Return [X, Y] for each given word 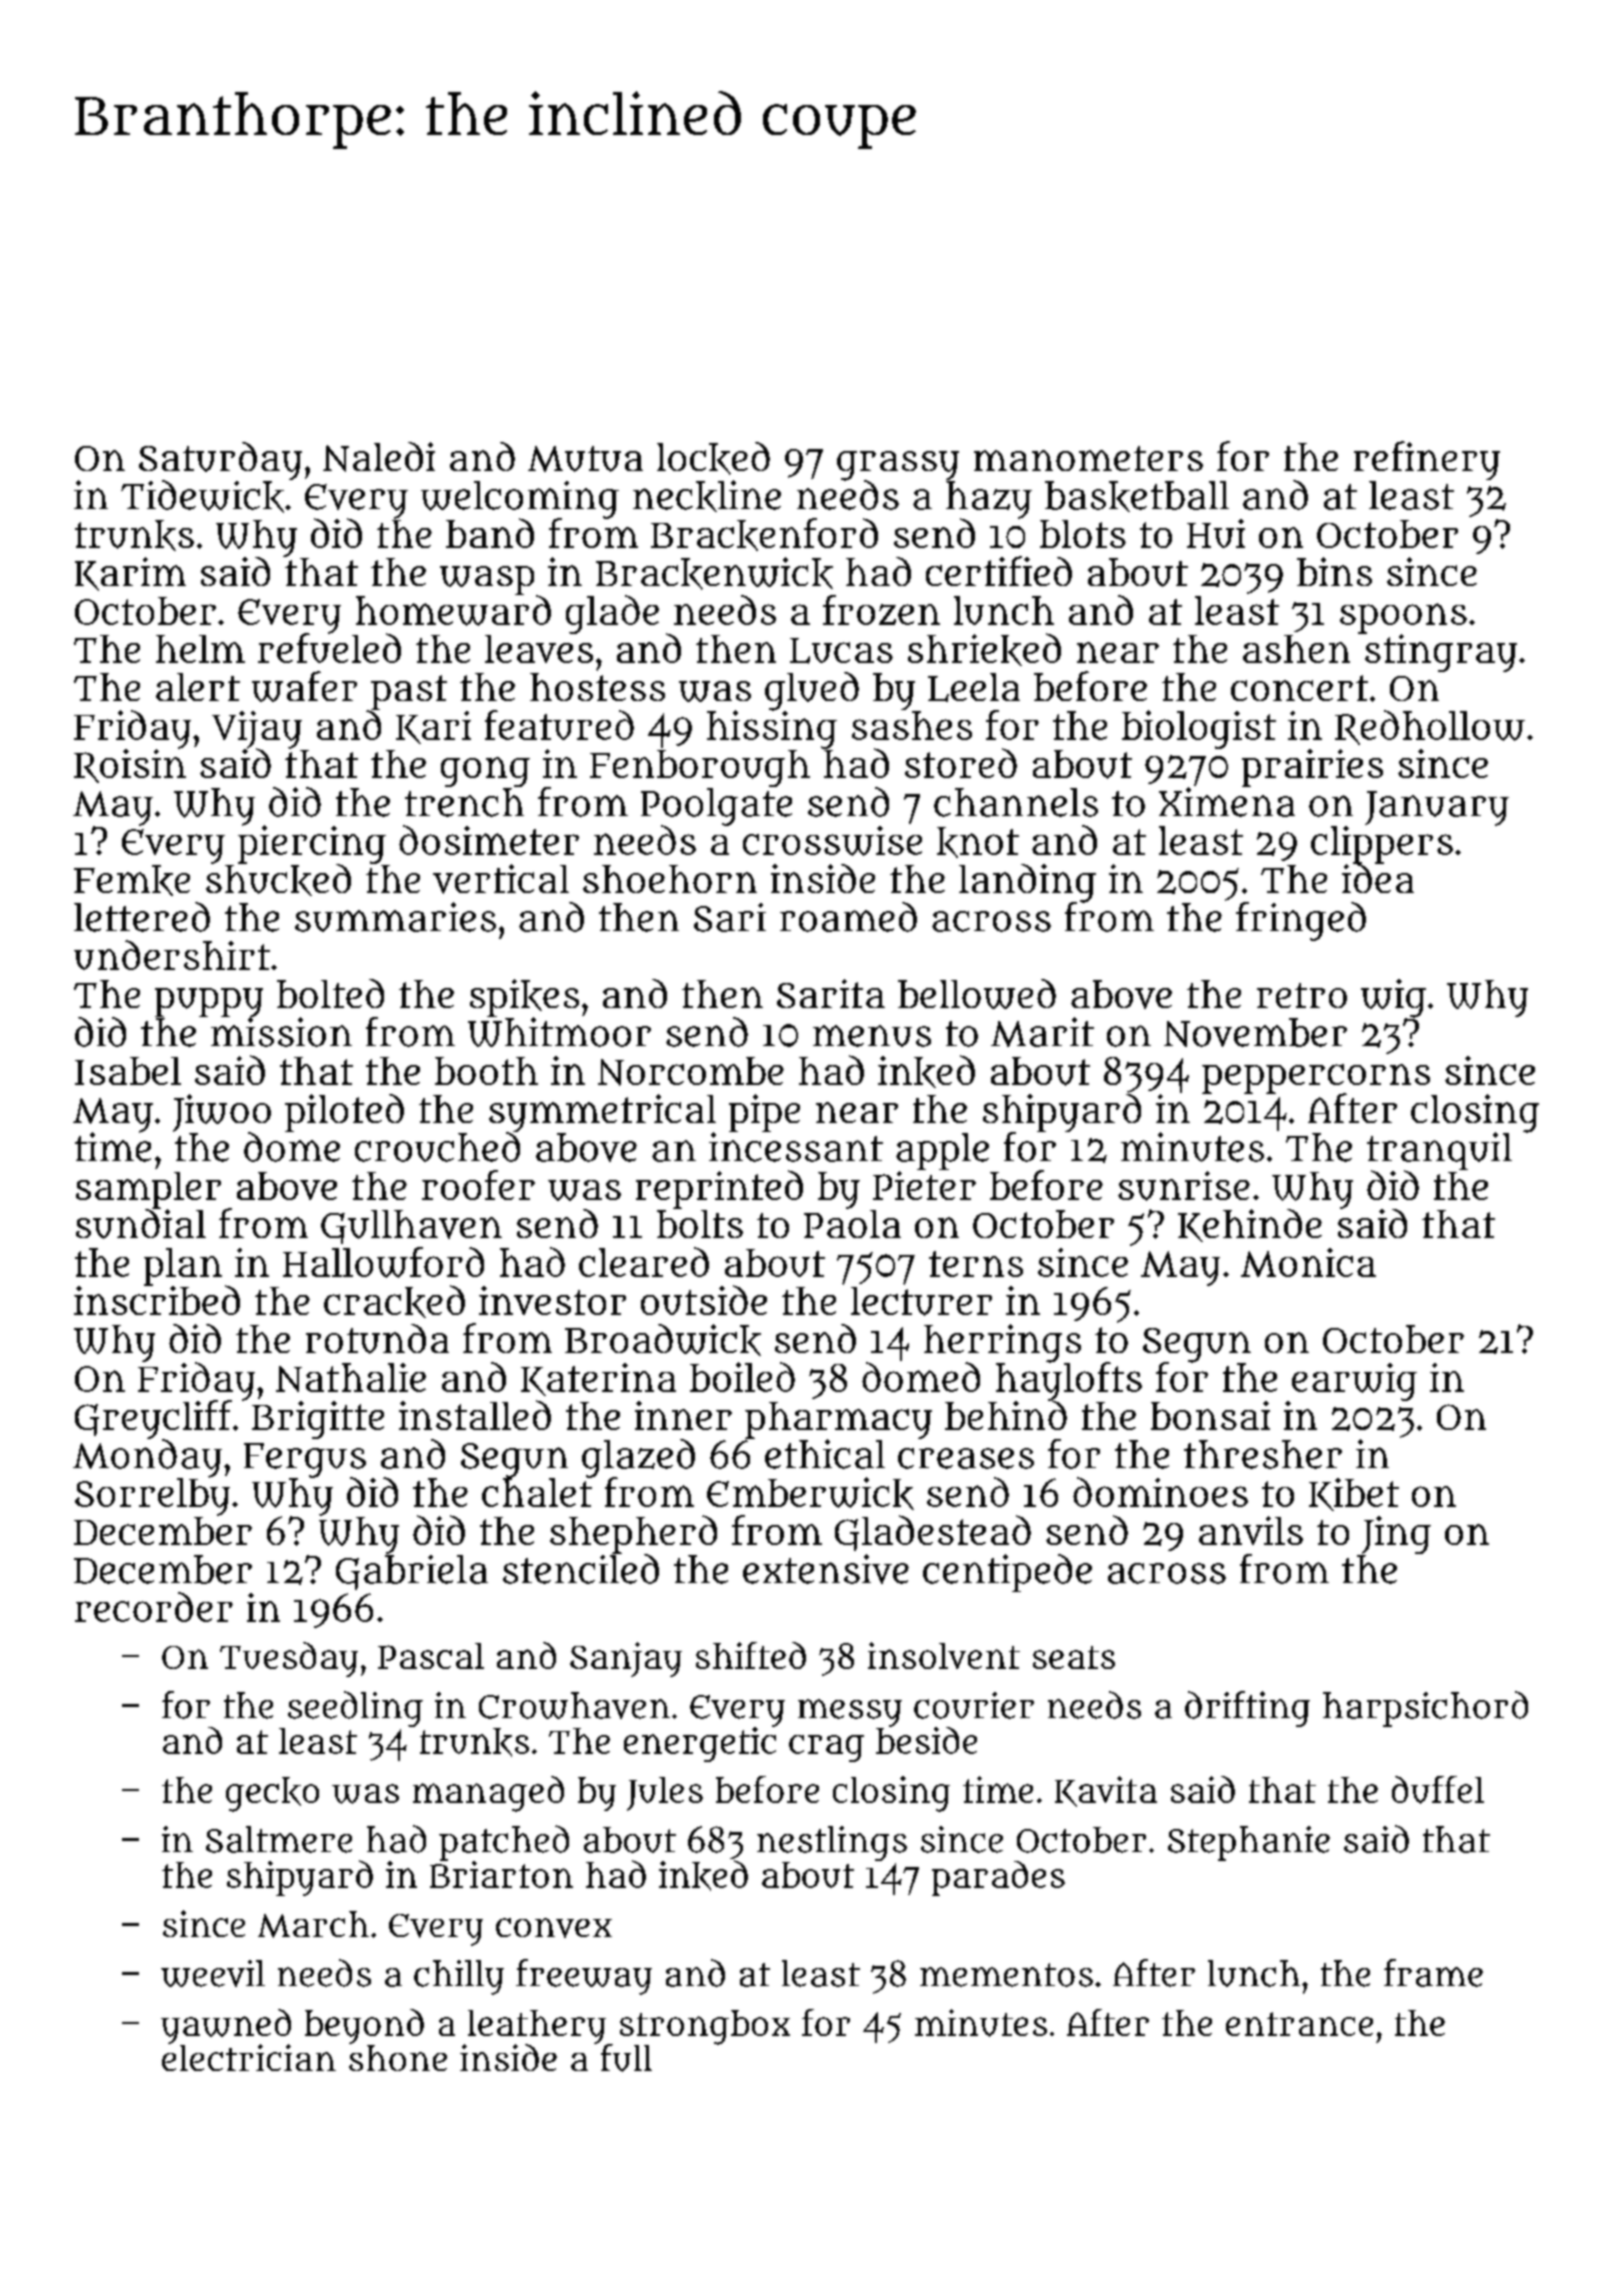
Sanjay [626, 1659]
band [490, 533]
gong [485, 772]
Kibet [1354, 1494]
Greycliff [153, 1420]
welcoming [520, 500]
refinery [1427, 460]
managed [488, 1794]
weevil [213, 1973]
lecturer [921, 1301]
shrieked [984, 649]
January [1437, 808]
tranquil [1439, 1151]
